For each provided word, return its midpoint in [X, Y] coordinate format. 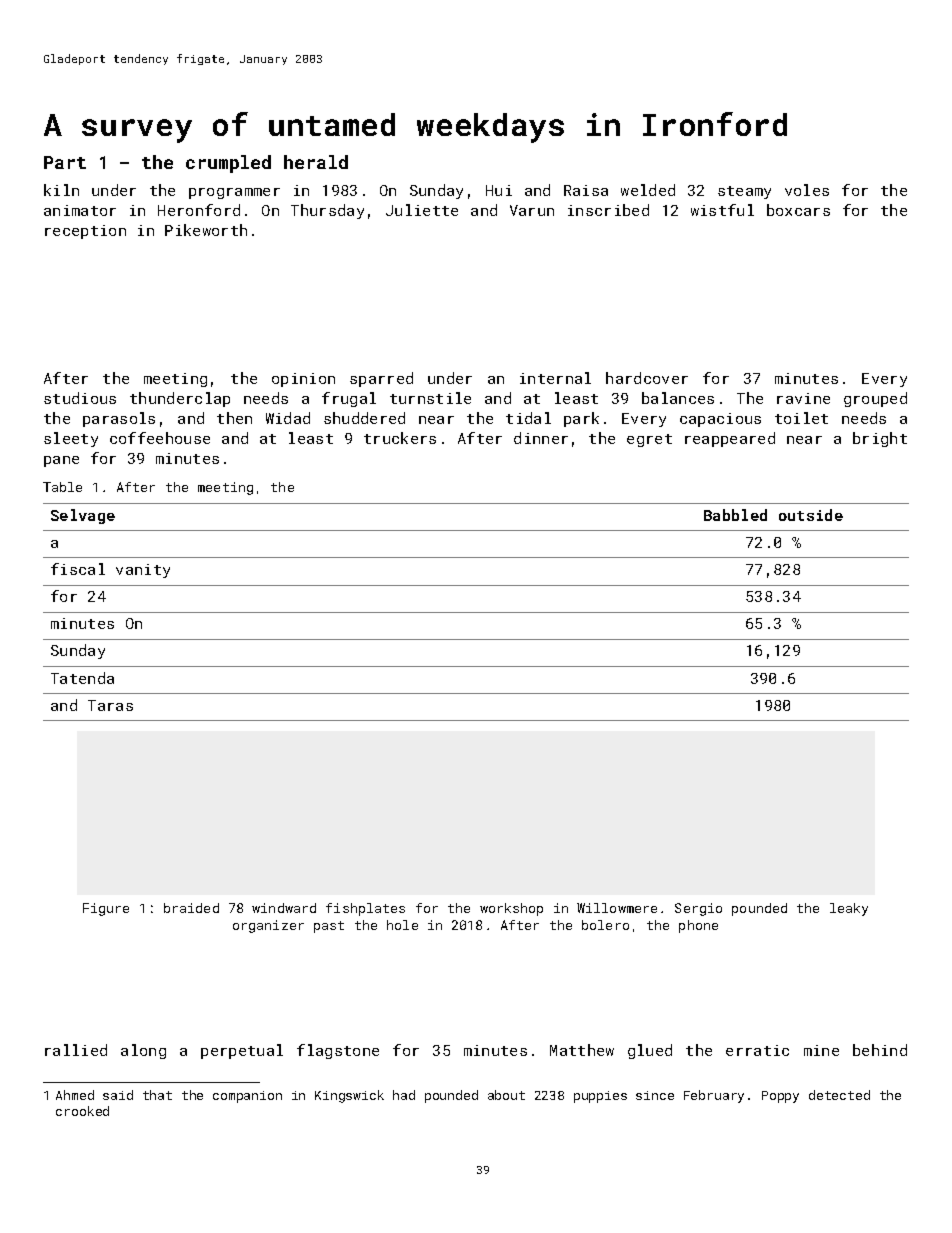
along [143, 1051]
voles [807, 190]
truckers [400, 438]
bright [880, 439]
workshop [511, 909]
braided [191, 908]
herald [316, 162]
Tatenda [82, 678]
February [714, 1096]
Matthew [582, 1050]
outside [811, 515]
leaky [849, 909]
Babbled [735, 515]
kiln [61, 190]
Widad [288, 418]
